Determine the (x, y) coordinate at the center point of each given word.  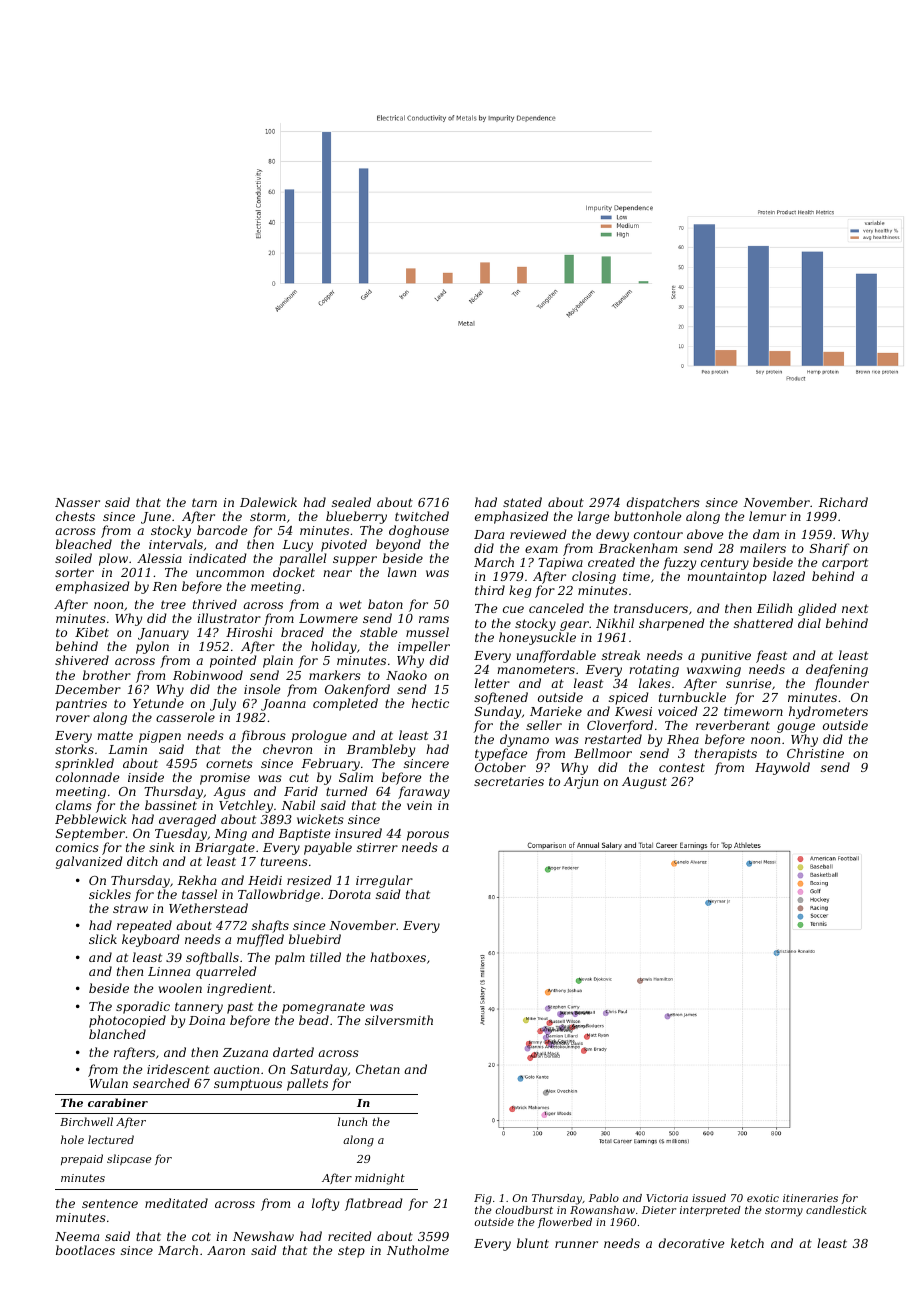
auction (236, 1069)
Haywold (782, 768)
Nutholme (418, 1250)
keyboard (151, 940)
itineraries (810, 1198)
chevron (287, 749)
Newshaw (263, 1236)
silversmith (399, 1020)
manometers (536, 669)
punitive (726, 657)
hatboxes (398, 957)
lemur (767, 516)
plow (113, 559)
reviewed (538, 534)
